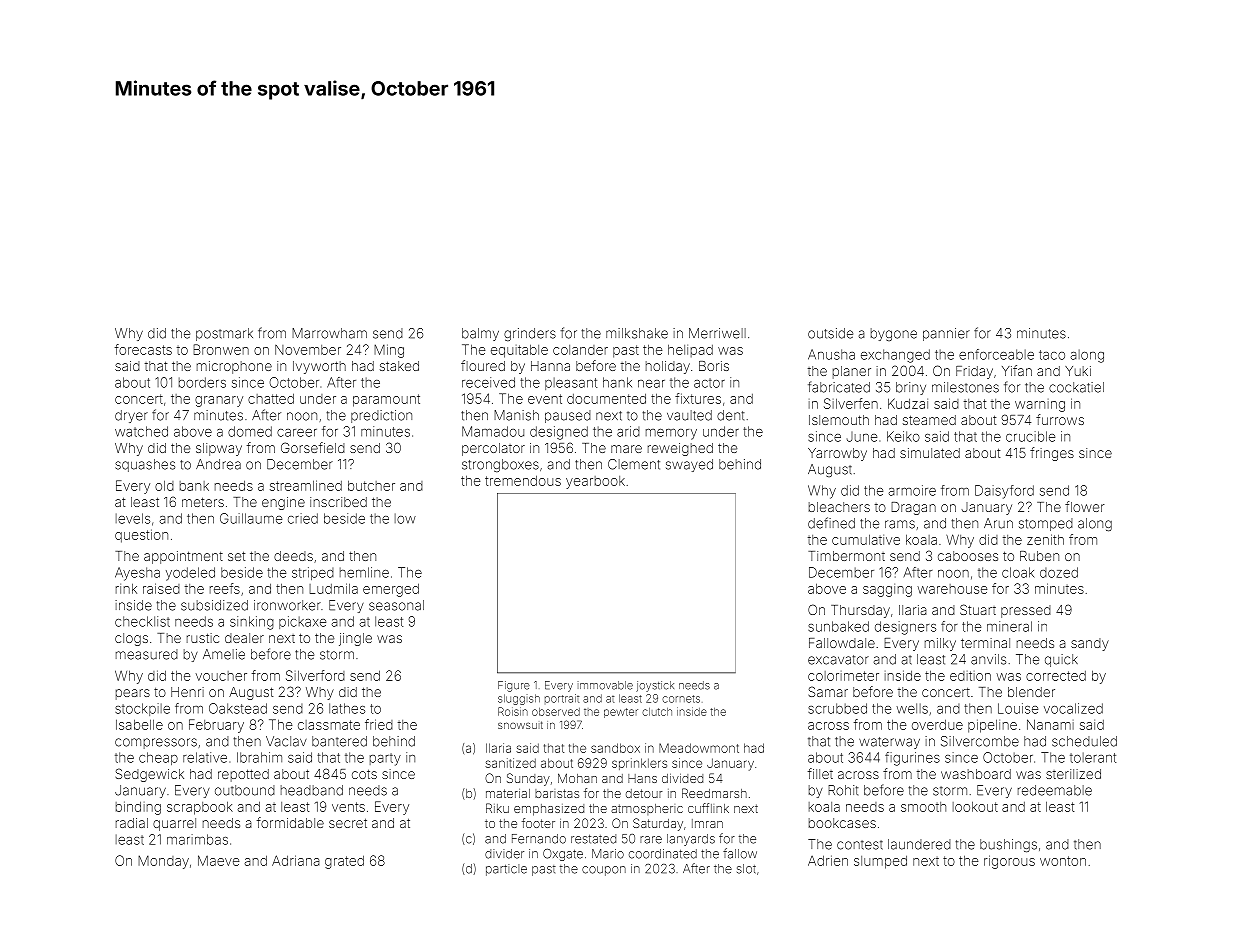  Describe the element at coordinates (1039, 556) in the image. I see `Ruben` at that location.
